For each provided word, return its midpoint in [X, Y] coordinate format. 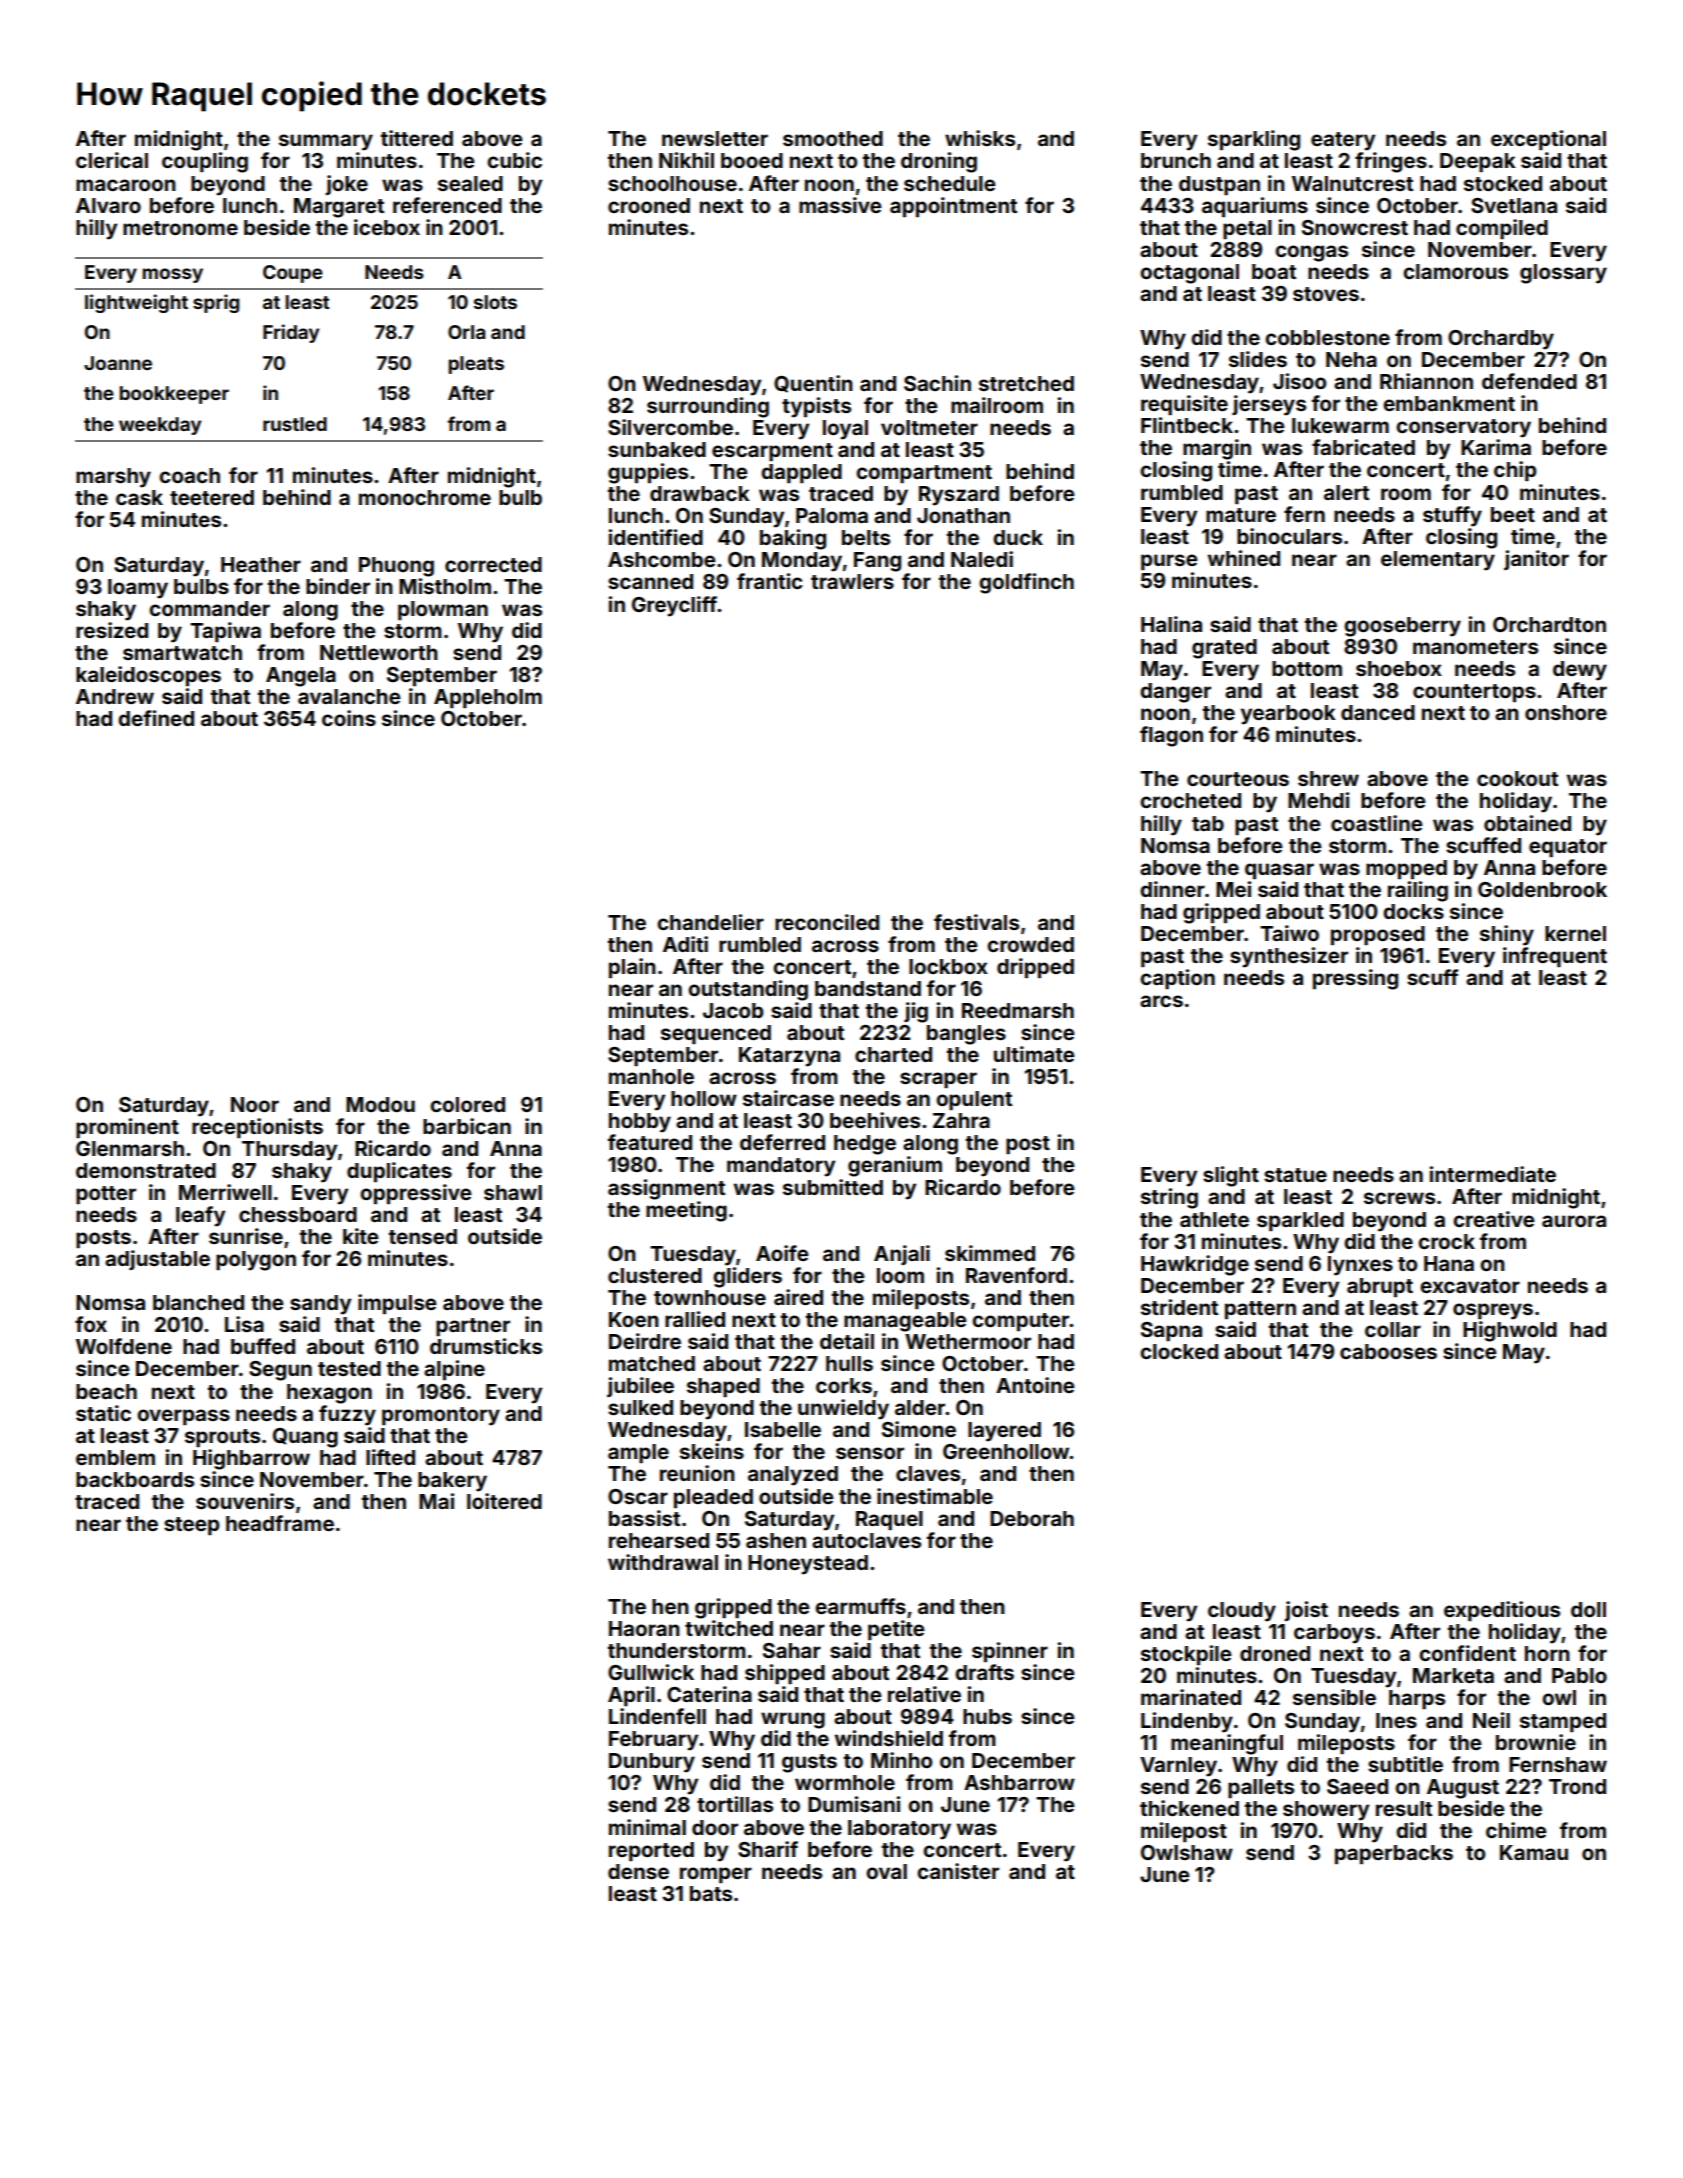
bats [711, 1893]
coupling [205, 162]
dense [638, 1871]
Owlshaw [1187, 1852]
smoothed [833, 138]
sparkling [1254, 140]
